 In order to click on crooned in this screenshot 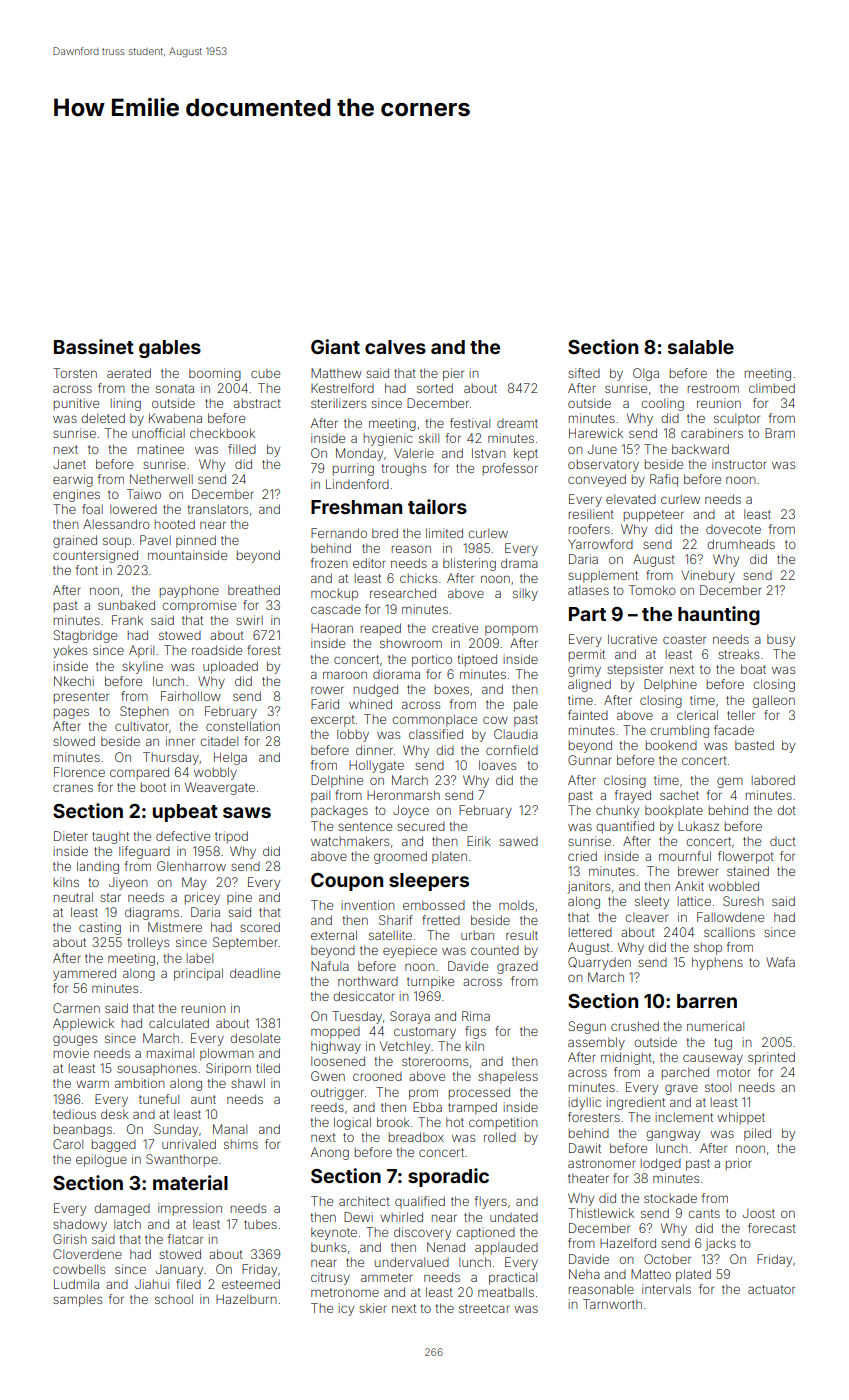, I will do `click(377, 1076)`.
